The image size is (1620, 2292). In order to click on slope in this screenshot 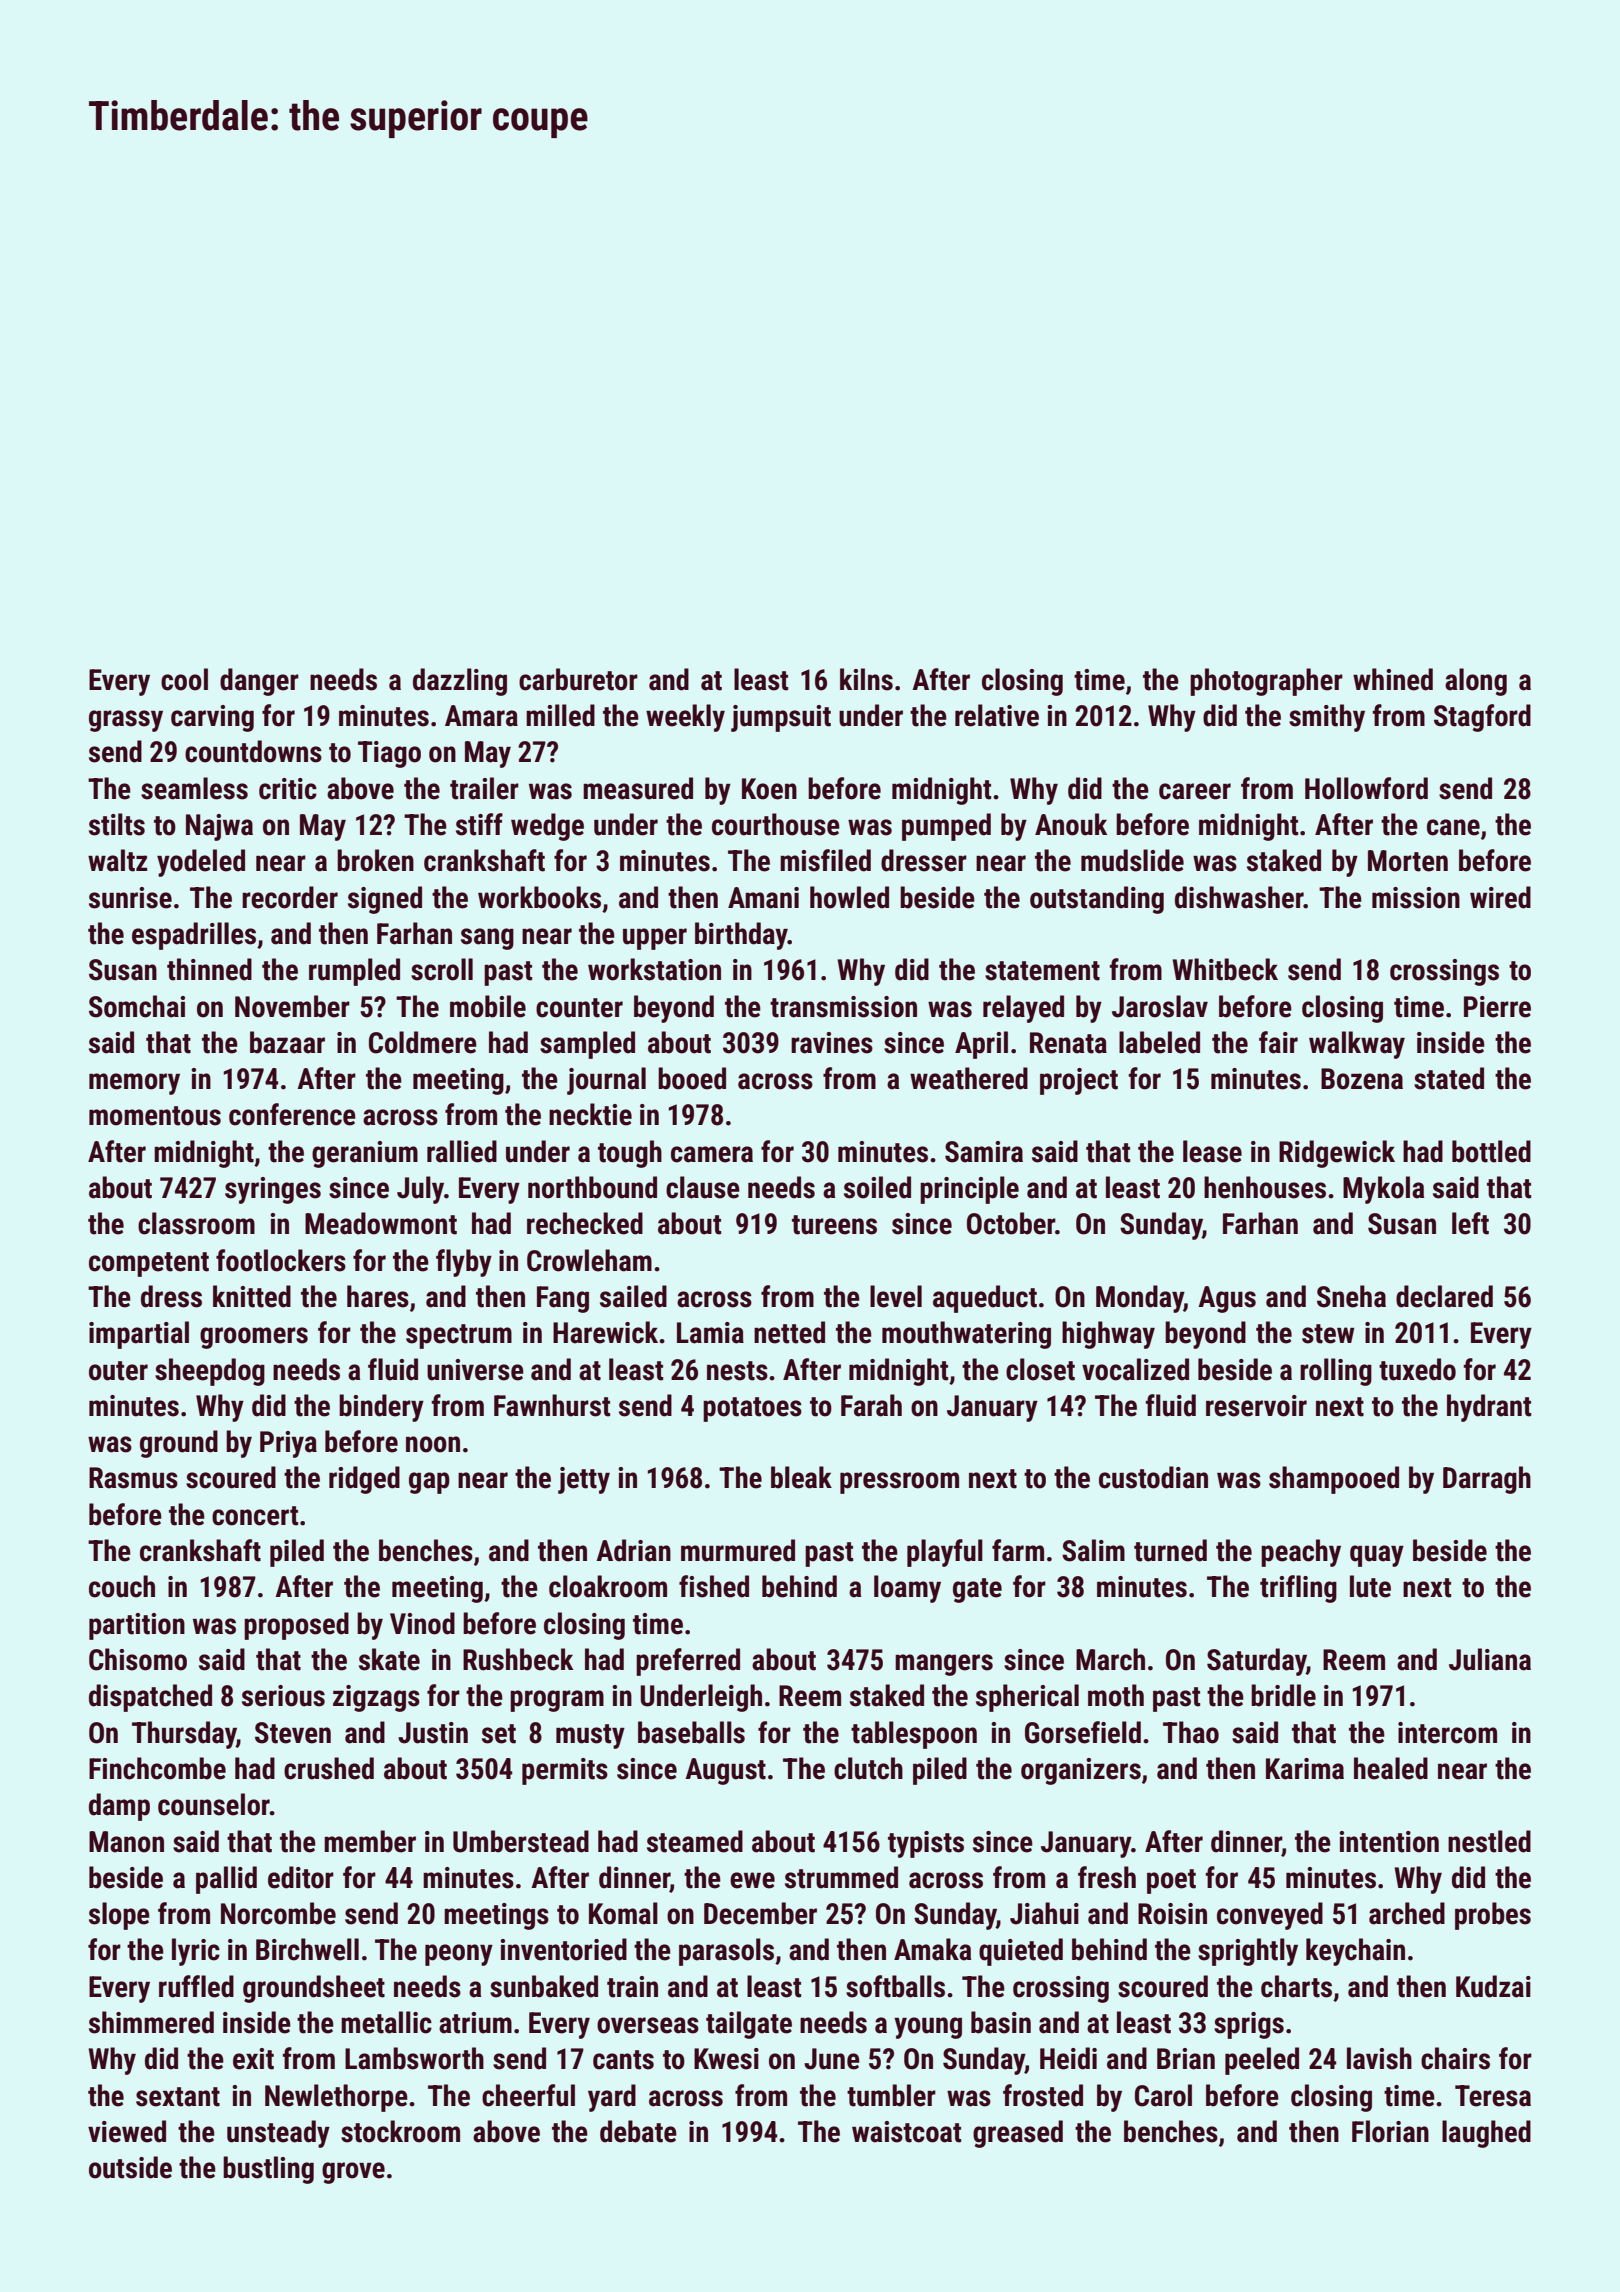, I will do `click(119, 1916)`.
